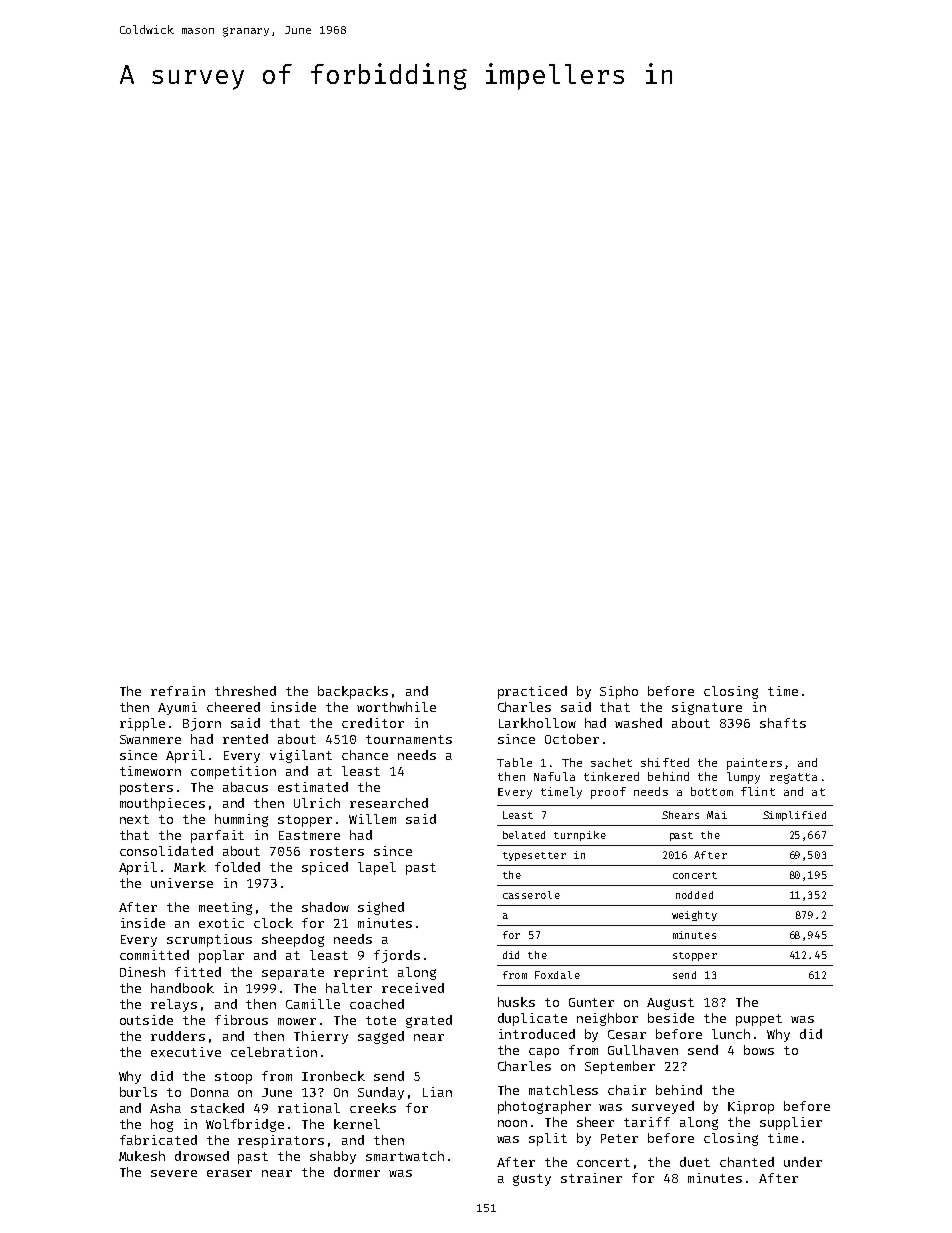 The image size is (952, 1233). Describe the element at coordinates (531, 895) in the screenshot. I see `casserole` at that location.
